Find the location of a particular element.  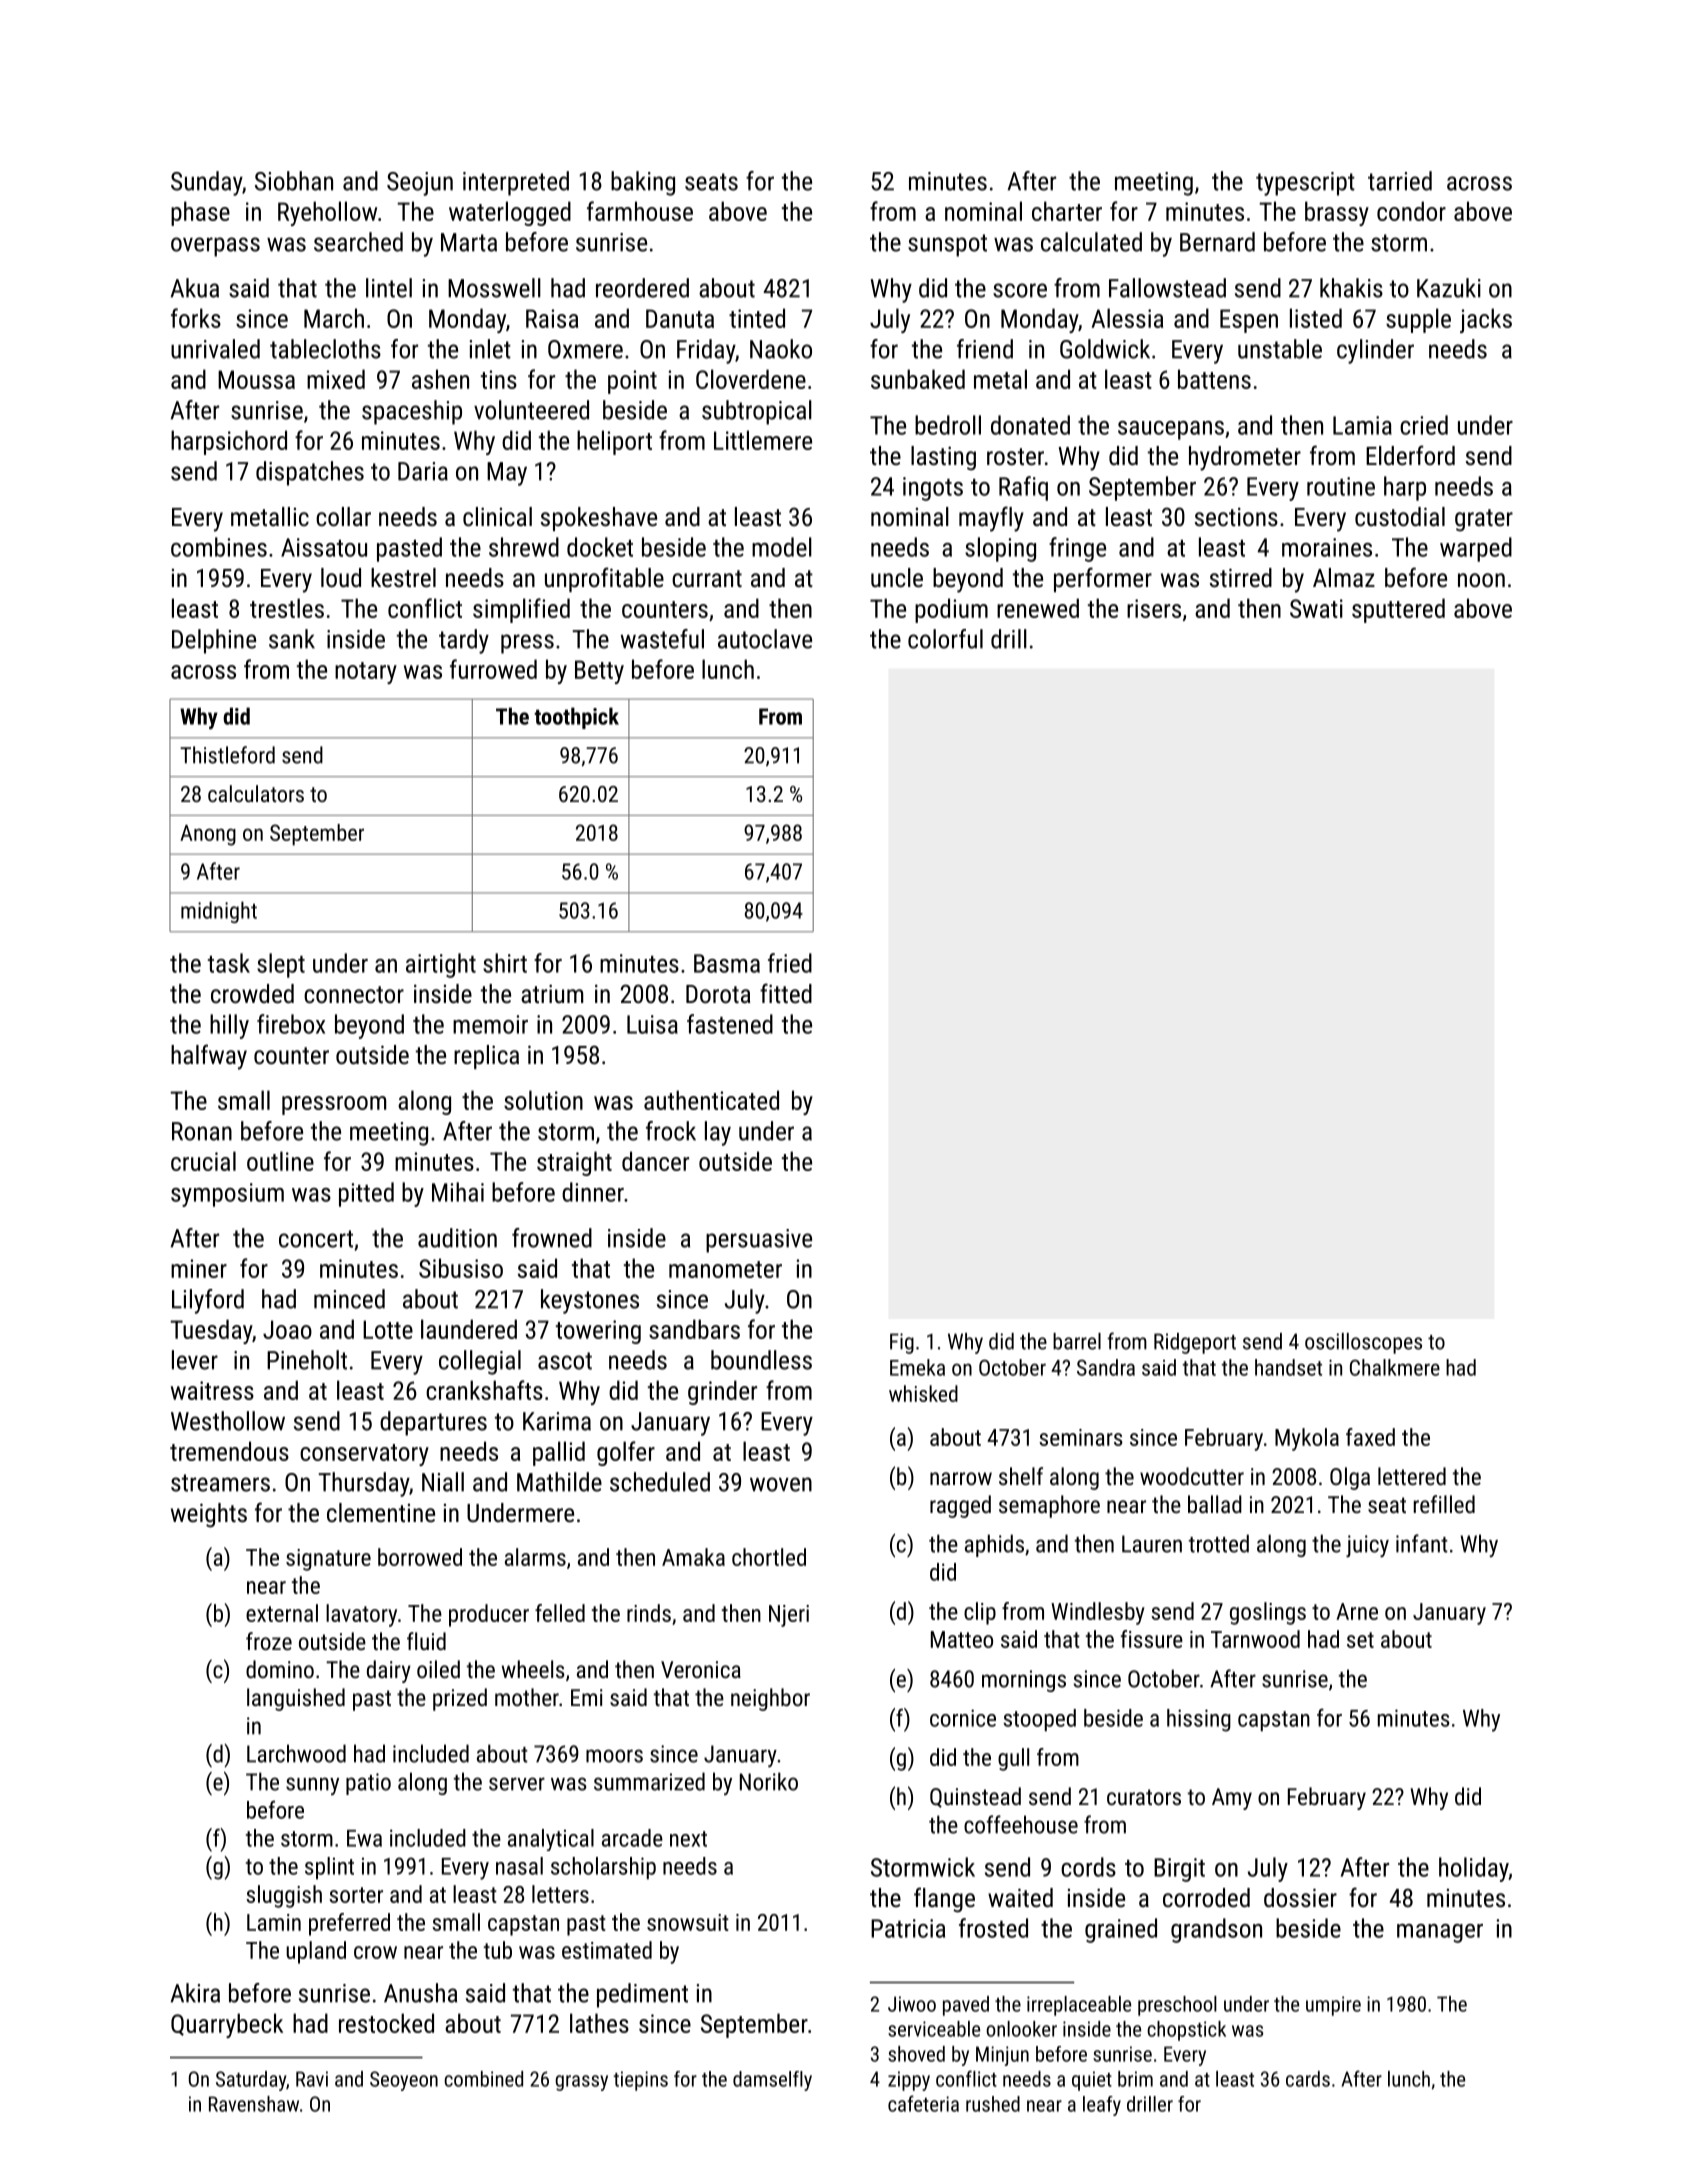

rushed is located at coordinates (993, 2104).
